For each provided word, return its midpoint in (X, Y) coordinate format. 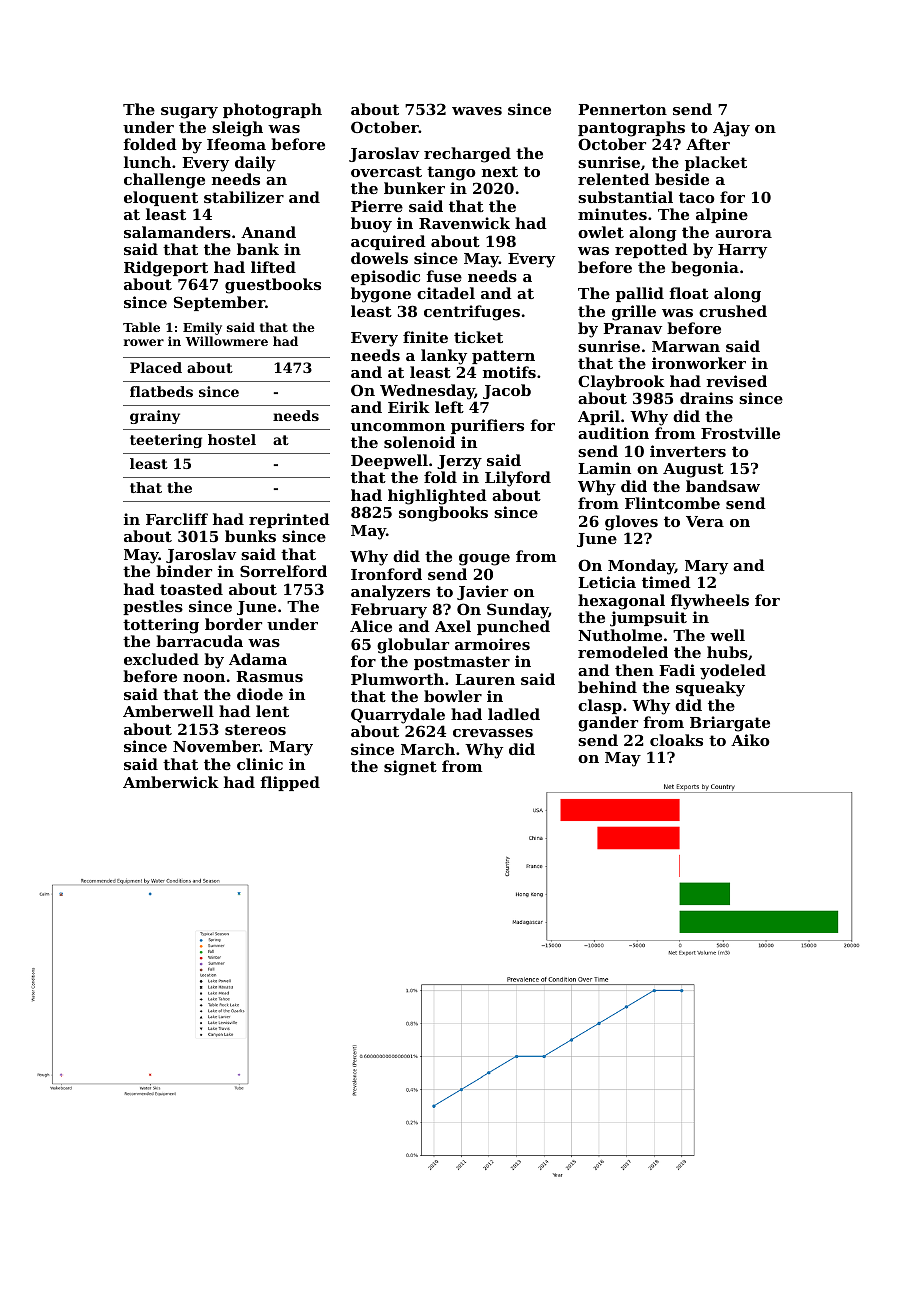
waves (477, 111)
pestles (153, 607)
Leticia (607, 582)
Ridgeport (166, 269)
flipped (290, 783)
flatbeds (161, 391)
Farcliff (177, 519)
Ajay (731, 129)
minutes (612, 214)
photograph (272, 111)
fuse (444, 276)
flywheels (710, 602)
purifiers (487, 426)
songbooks (443, 514)
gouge (484, 560)
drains (706, 398)
